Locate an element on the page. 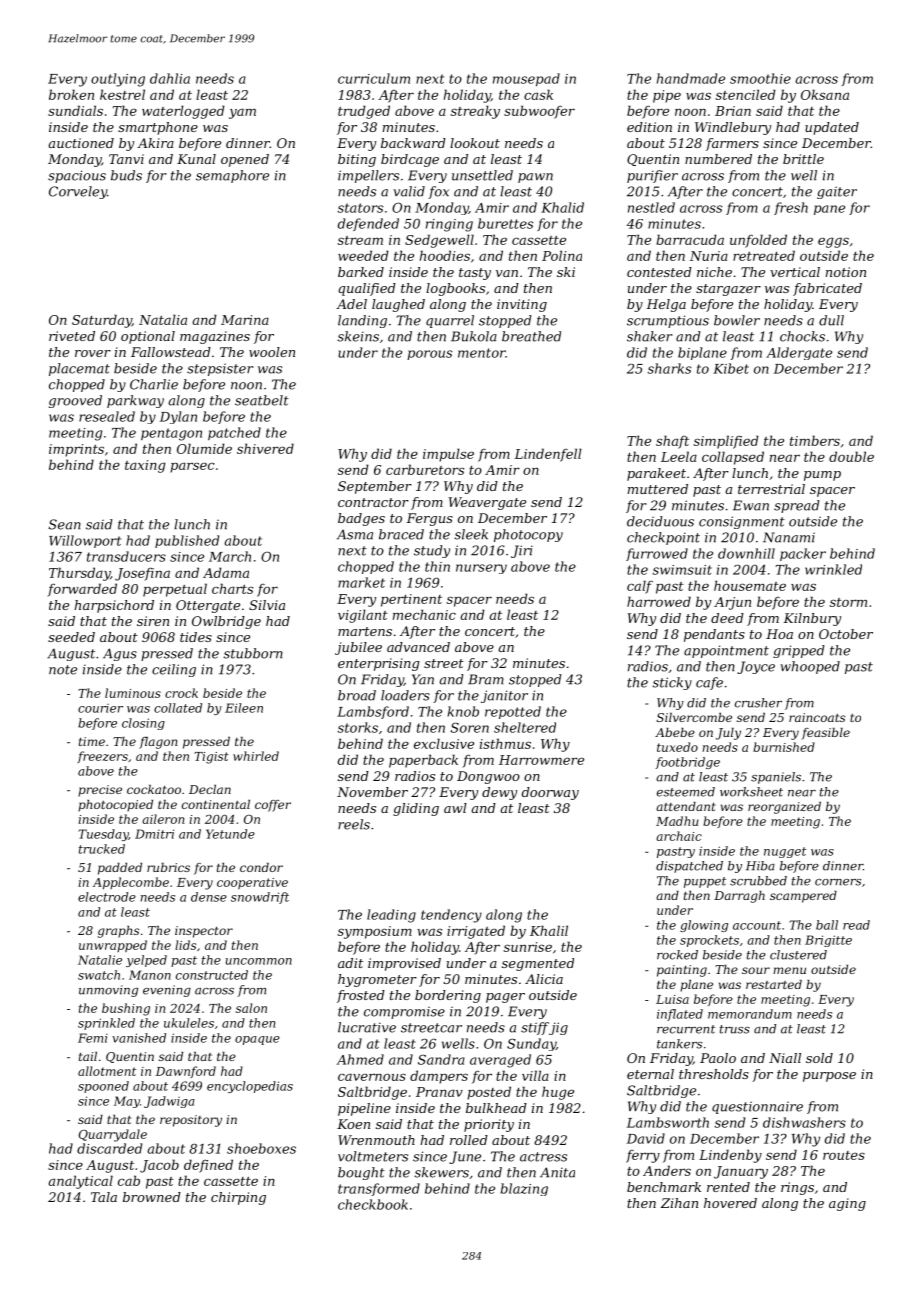 The image size is (924, 1308). burnished is located at coordinates (784, 747).
